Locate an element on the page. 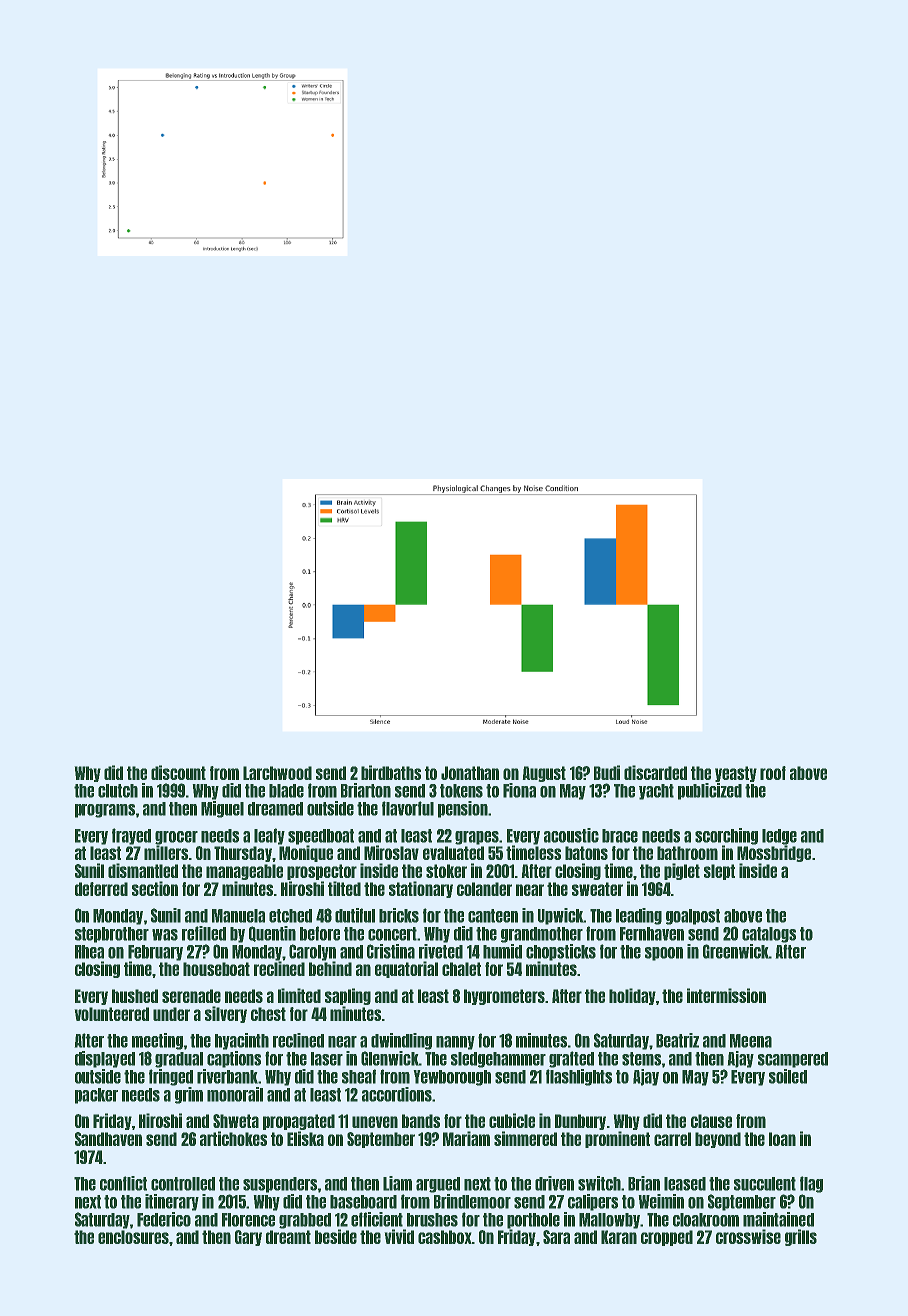  cropped is located at coordinates (667, 1238).
